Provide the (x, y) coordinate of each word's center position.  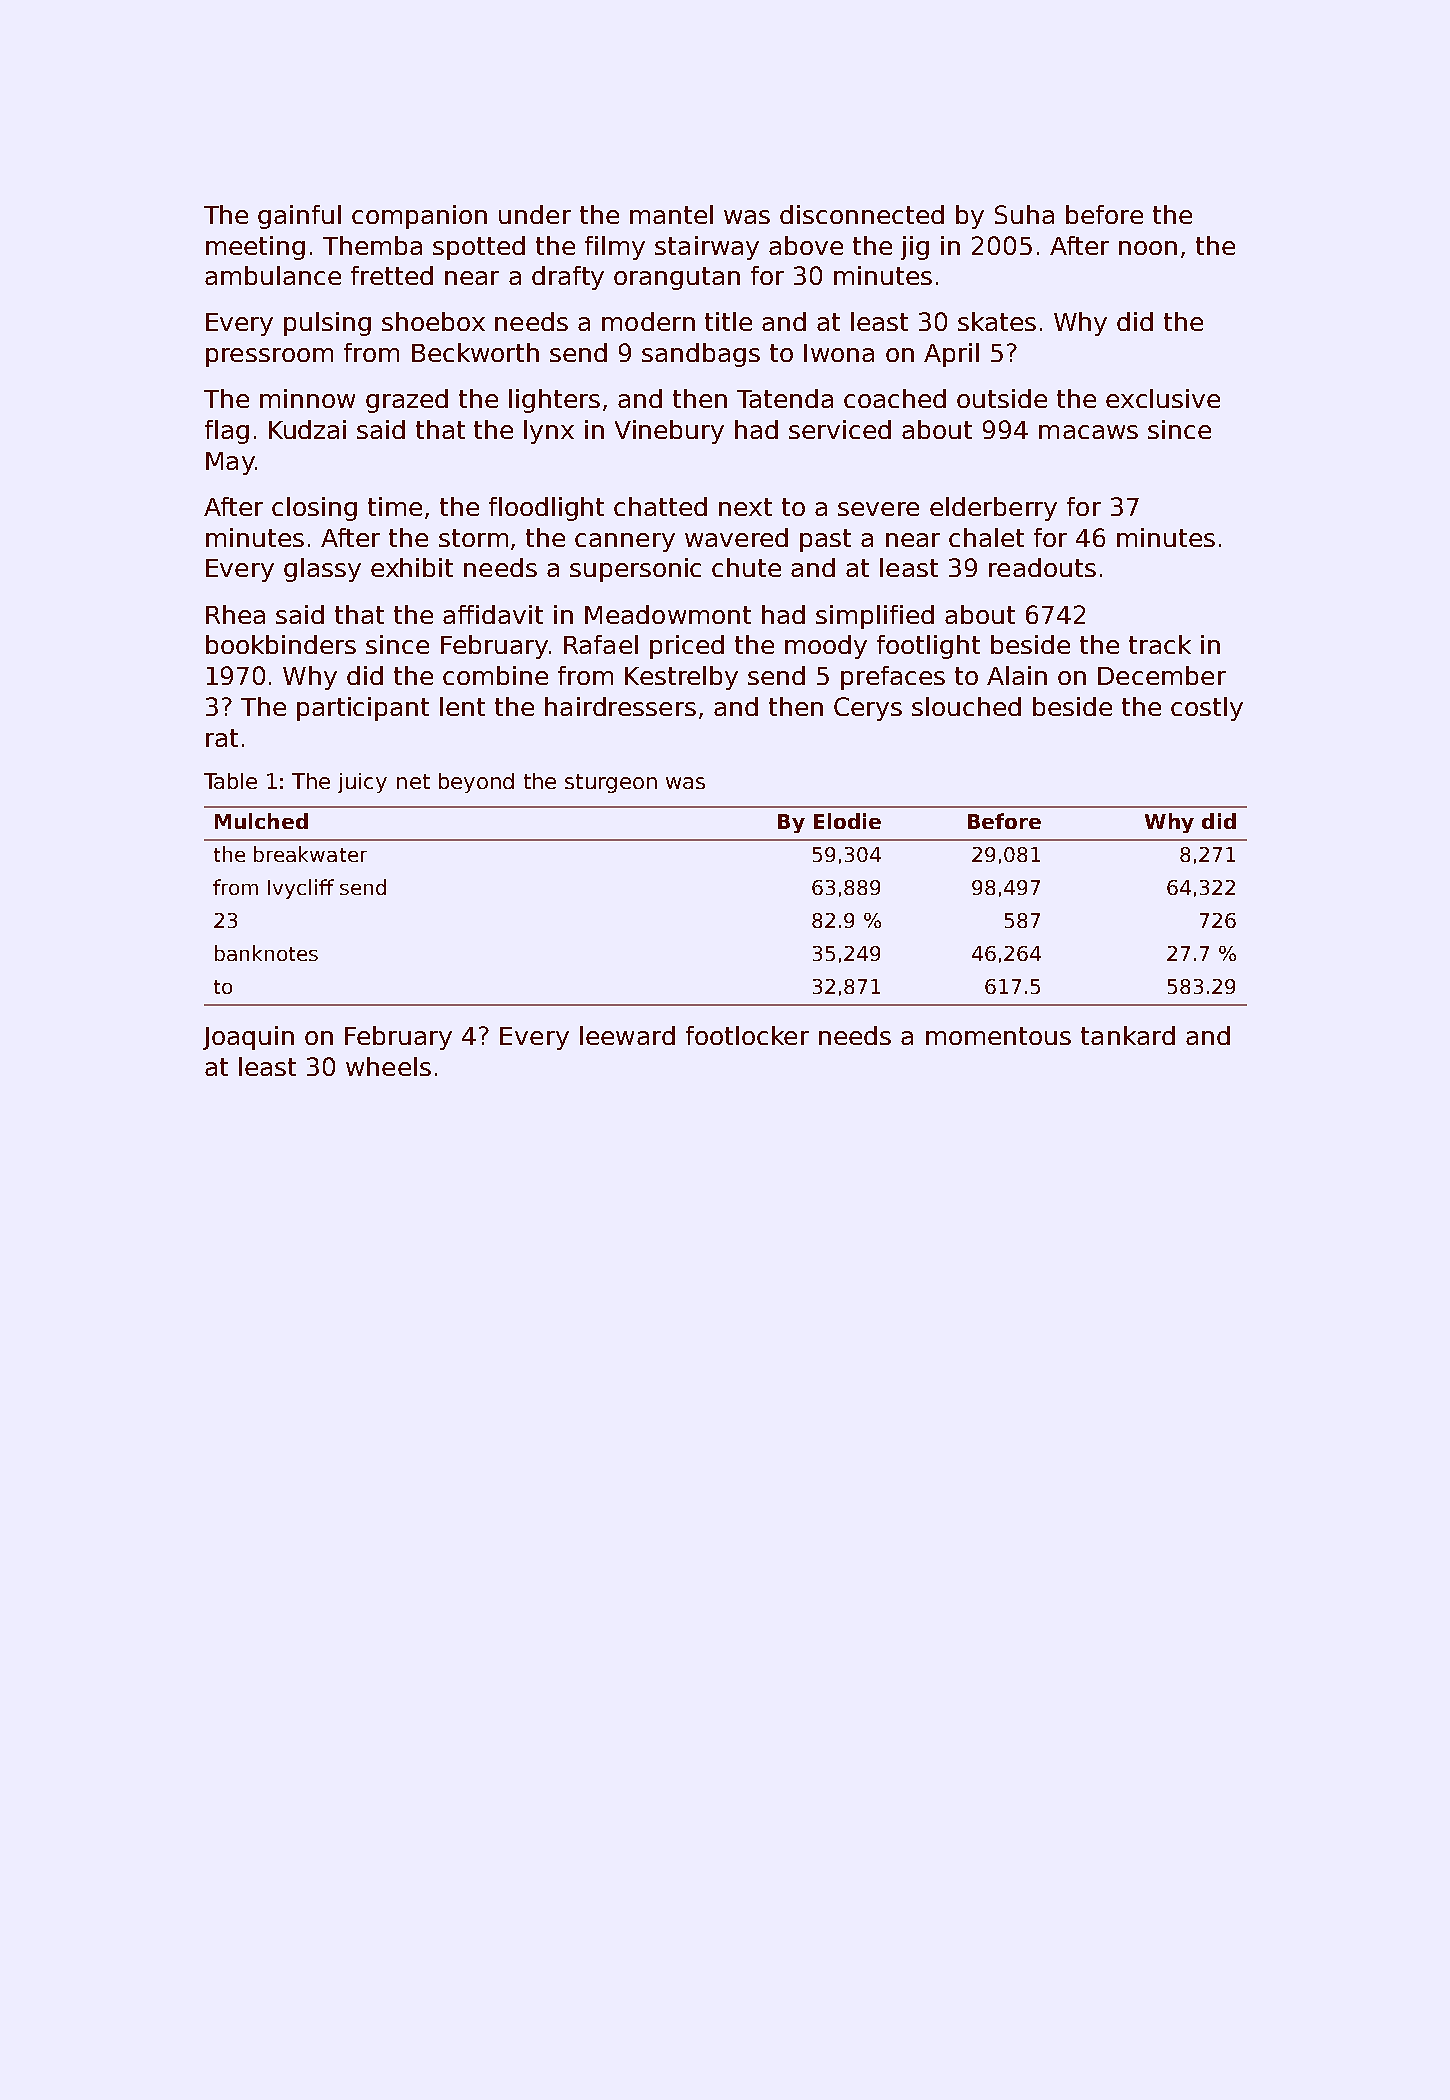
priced (687, 647)
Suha (1024, 214)
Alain (1017, 675)
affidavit (493, 614)
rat (222, 738)
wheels (388, 1066)
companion (419, 217)
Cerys (868, 709)
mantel (671, 214)
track (1160, 644)
